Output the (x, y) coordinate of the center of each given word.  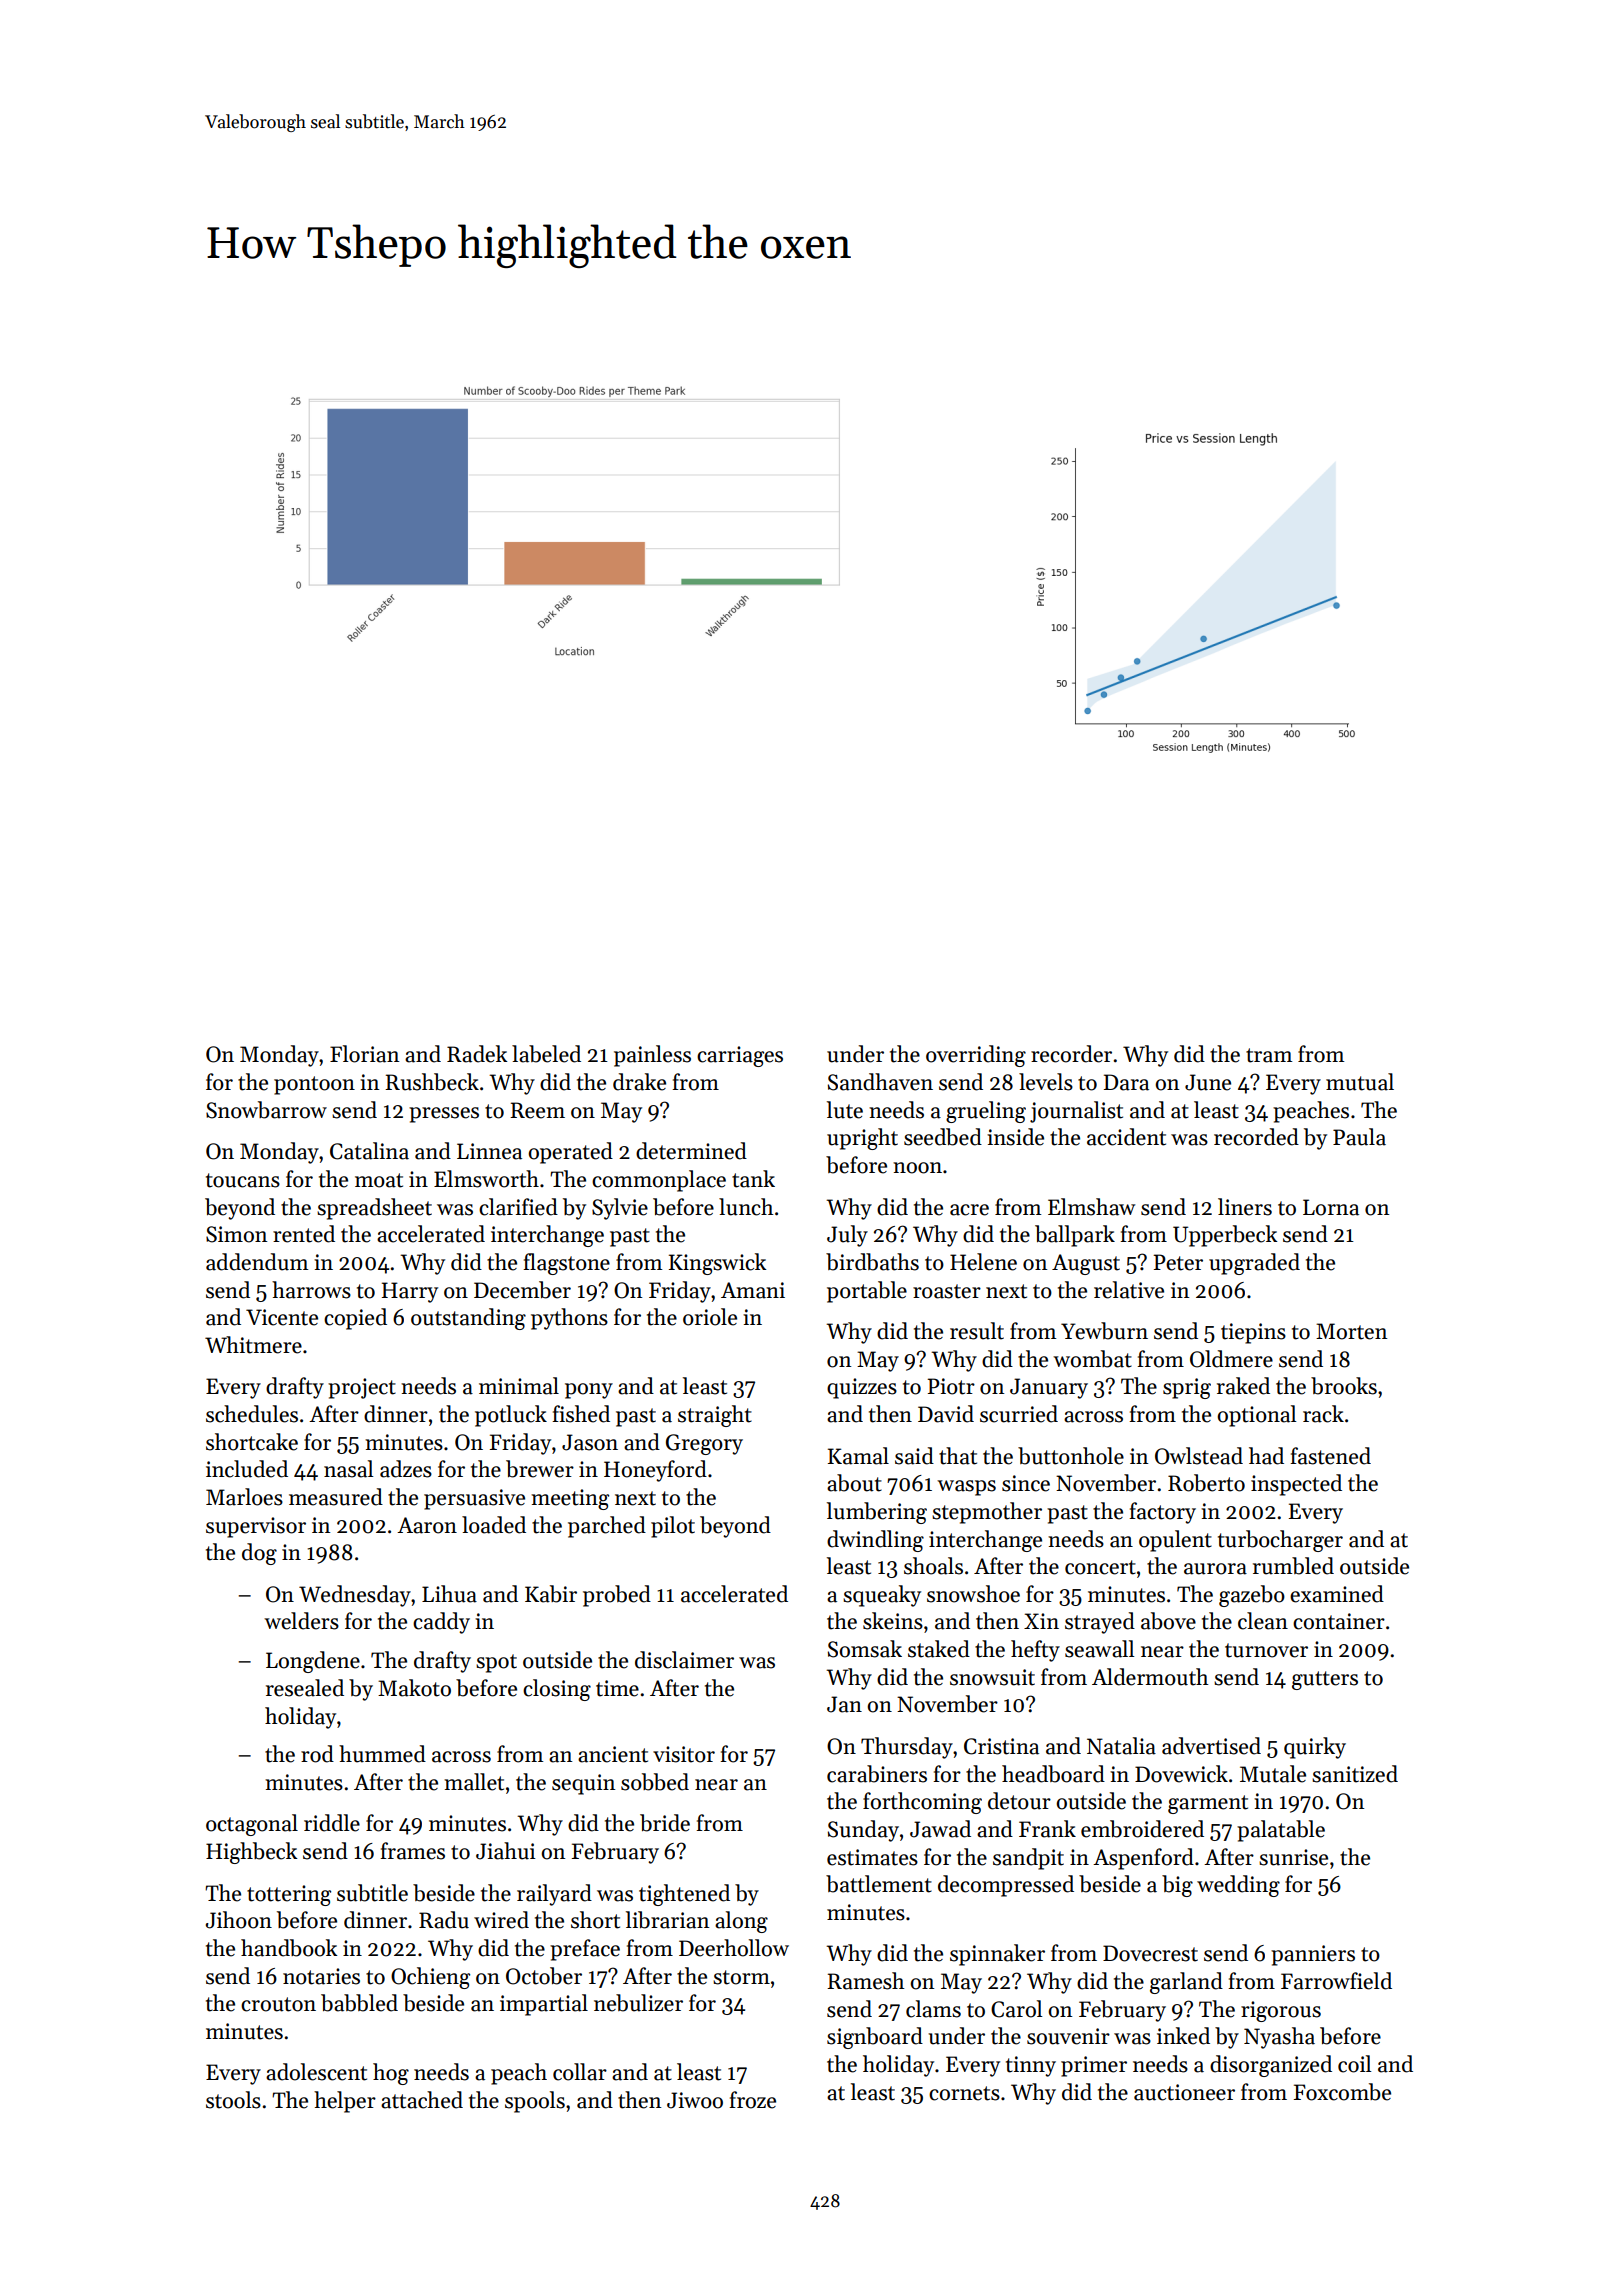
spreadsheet (374, 1209)
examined (1337, 1594)
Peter (1178, 1262)
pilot (673, 1527)
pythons (569, 1319)
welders (301, 1621)
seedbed (943, 1137)
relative (1129, 1290)
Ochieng (430, 1978)
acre (969, 1210)
